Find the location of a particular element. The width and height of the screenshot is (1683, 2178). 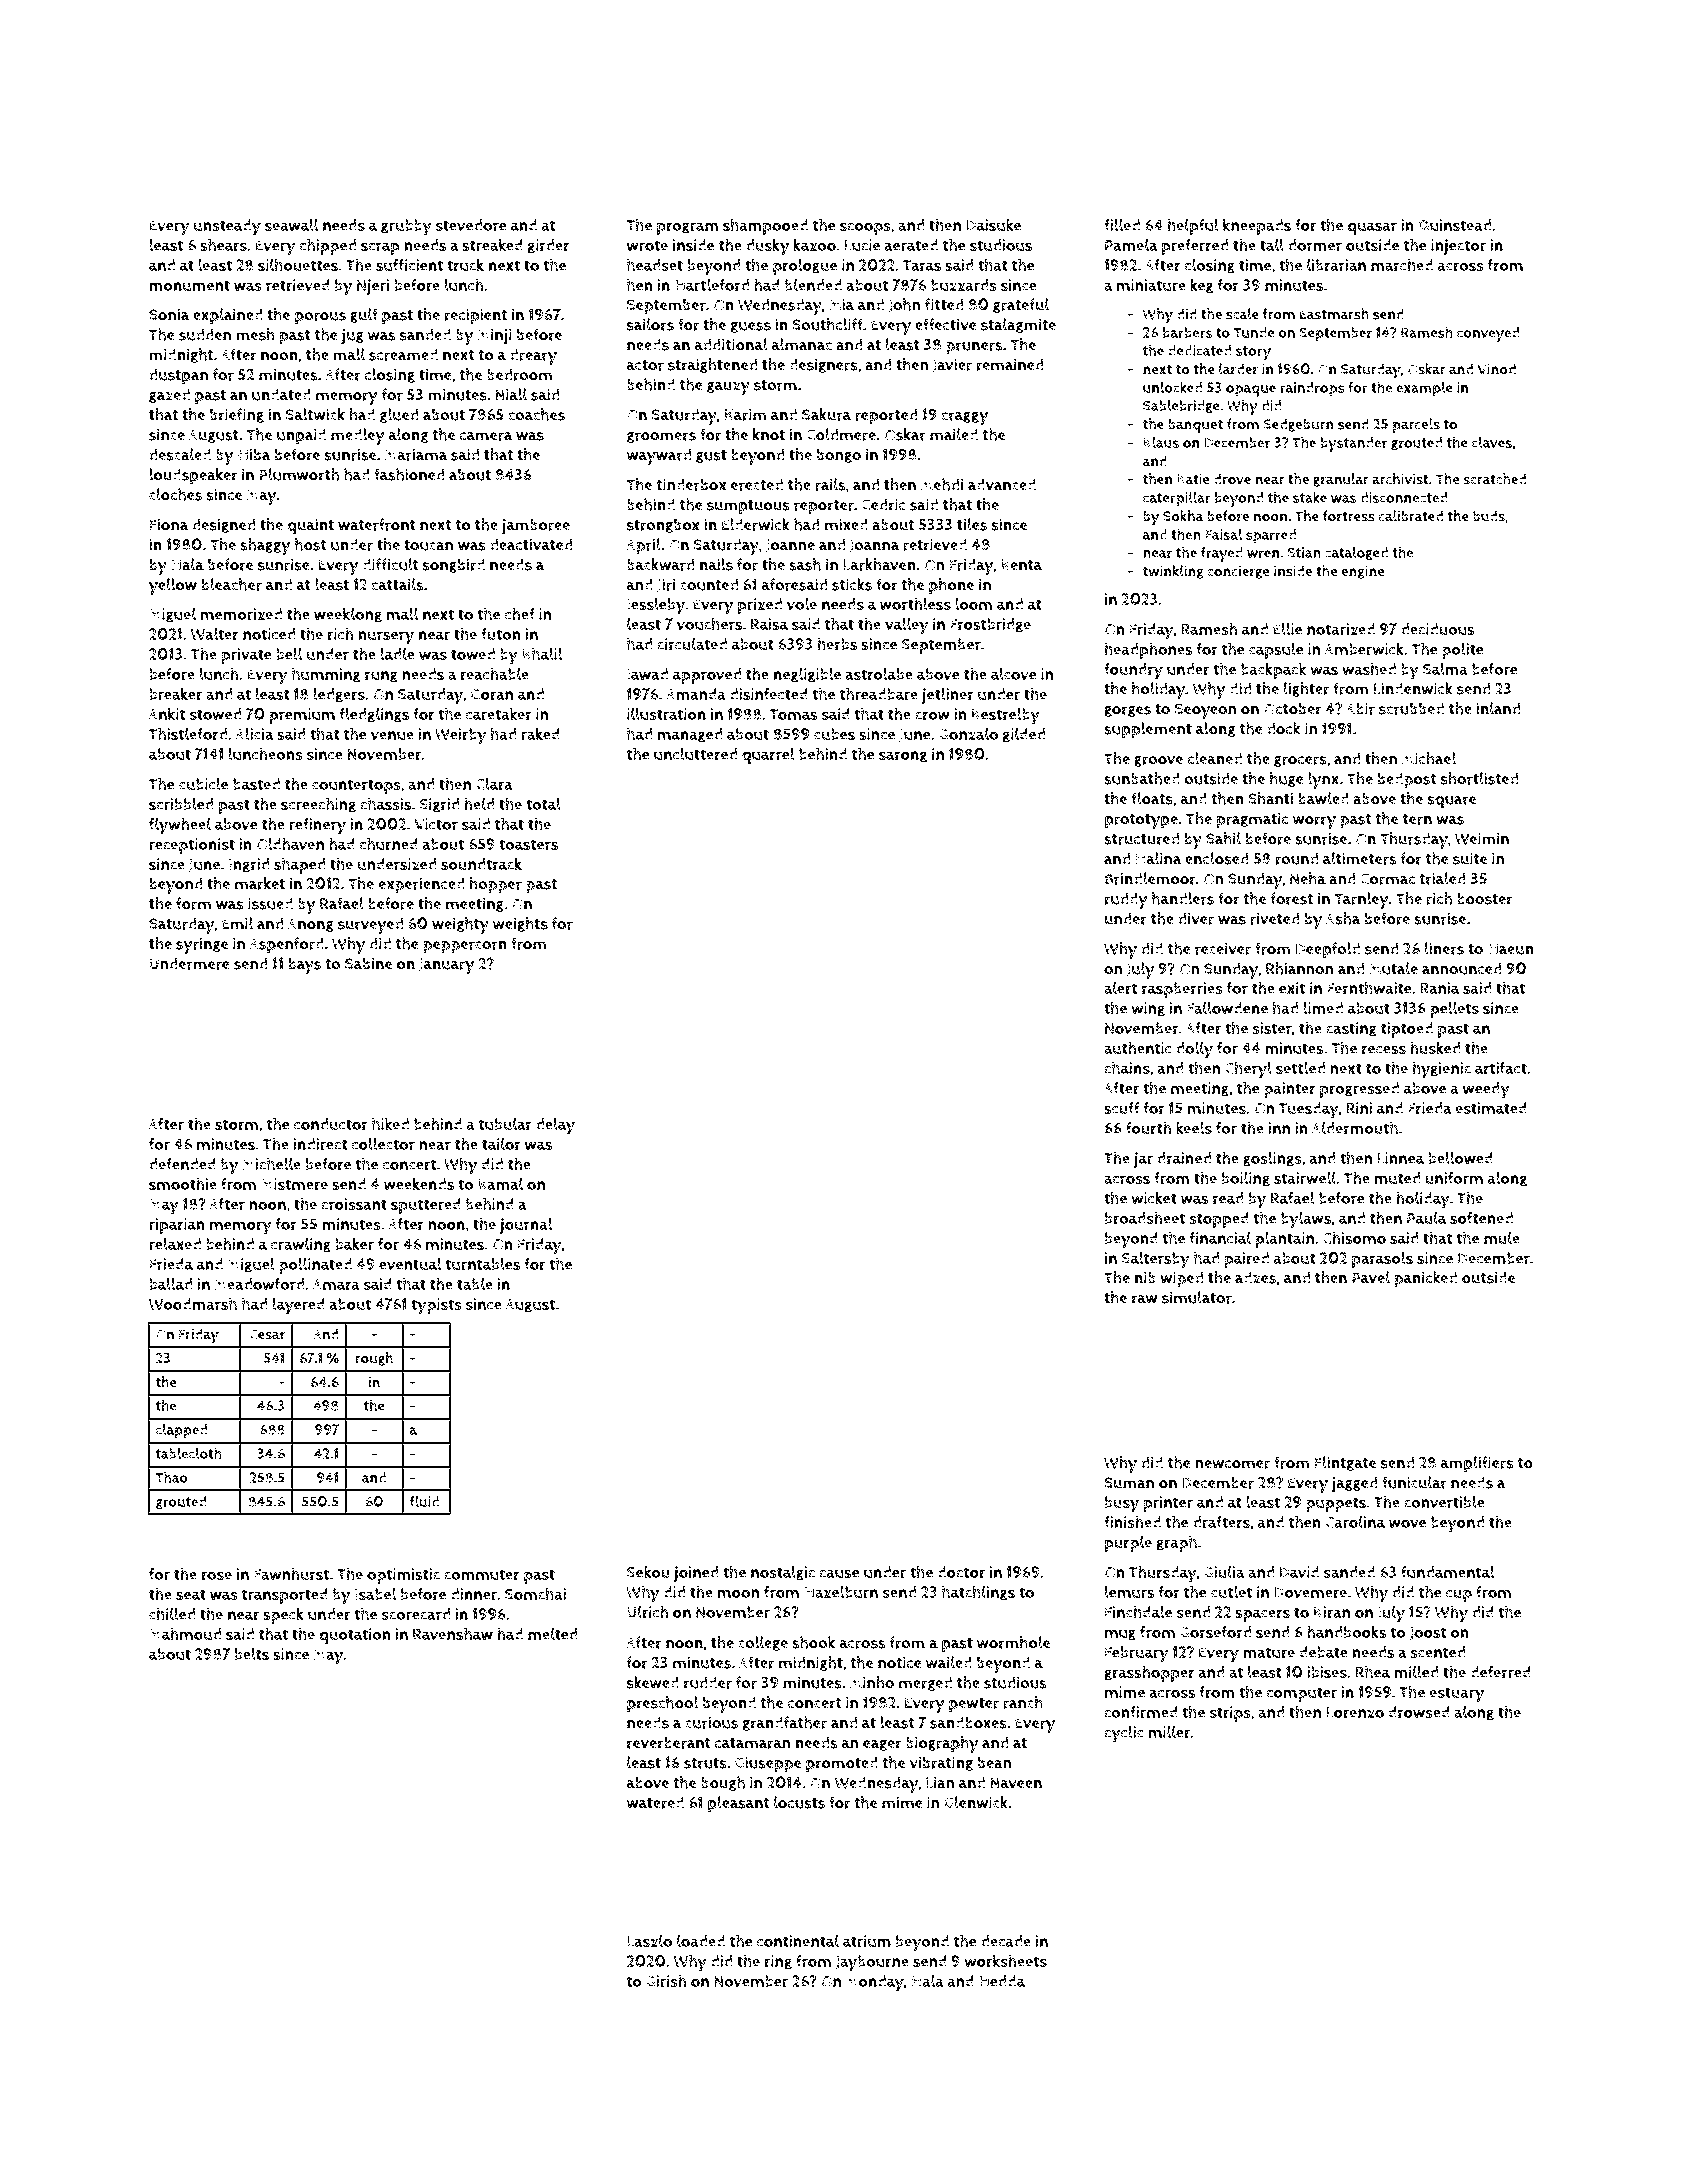

gazed is located at coordinates (169, 395).
